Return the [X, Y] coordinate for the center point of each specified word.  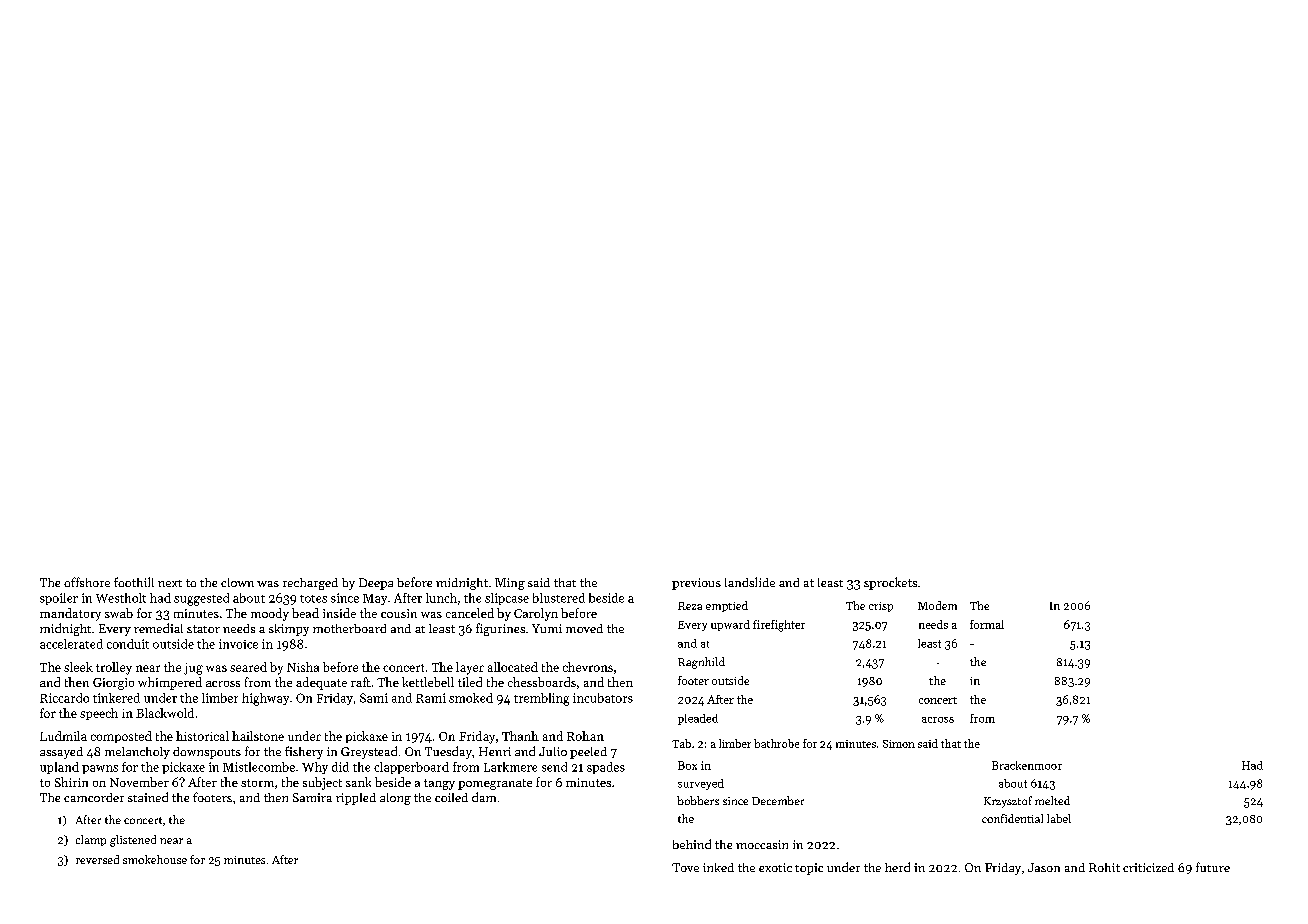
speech [99, 714]
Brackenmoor [1027, 765]
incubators [603, 698]
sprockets [890, 583]
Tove [685, 867]
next [170, 583]
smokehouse [155, 859]
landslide [750, 582]
